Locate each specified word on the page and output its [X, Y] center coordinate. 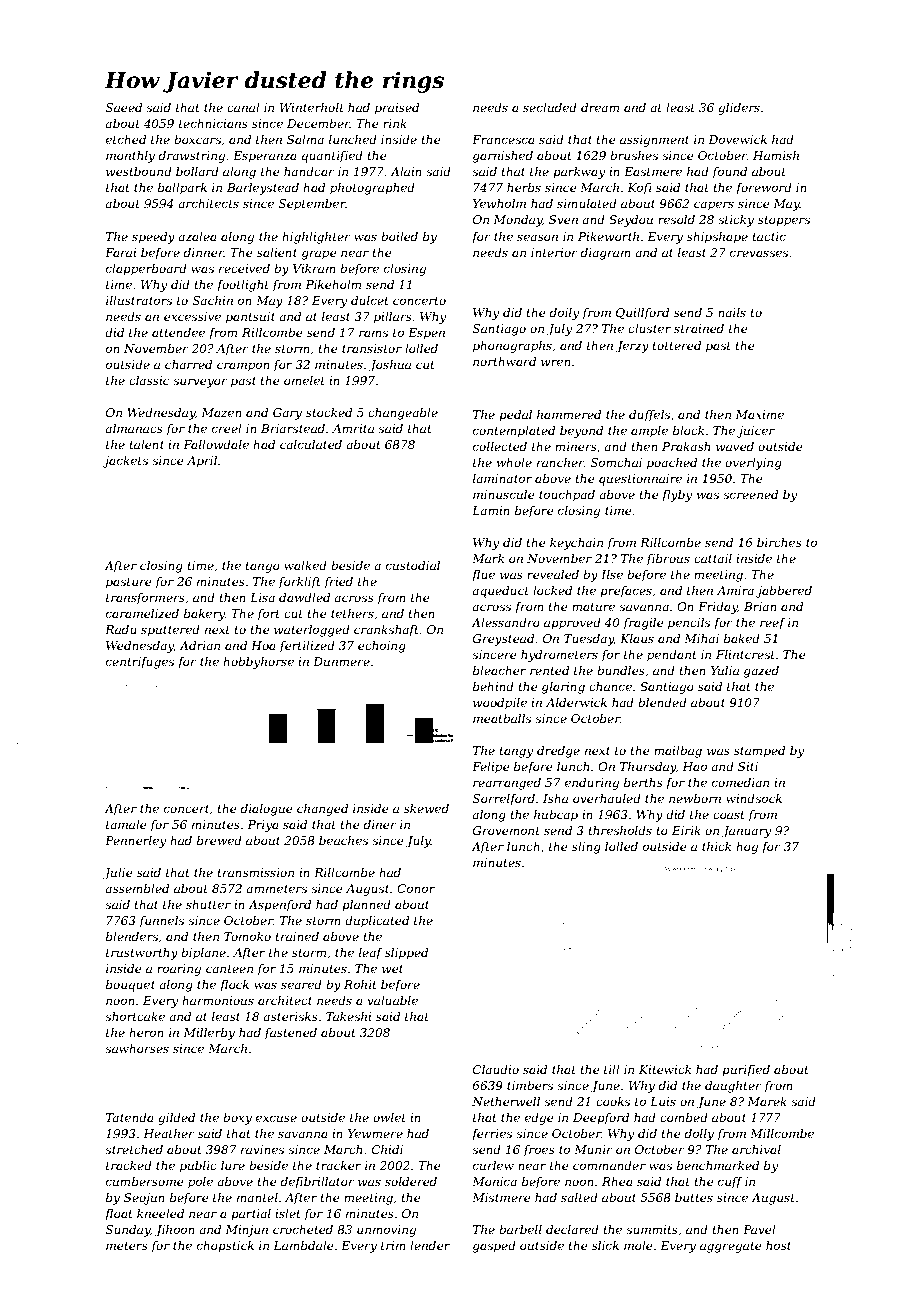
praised [397, 109]
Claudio [496, 1069]
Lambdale [303, 1245]
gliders [739, 109]
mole [638, 1245]
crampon [243, 367]
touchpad [567, 496]
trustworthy [142, 954]
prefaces [626, 592]
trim [393, 1245]
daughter [733, 1087]
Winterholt [312, 107]
